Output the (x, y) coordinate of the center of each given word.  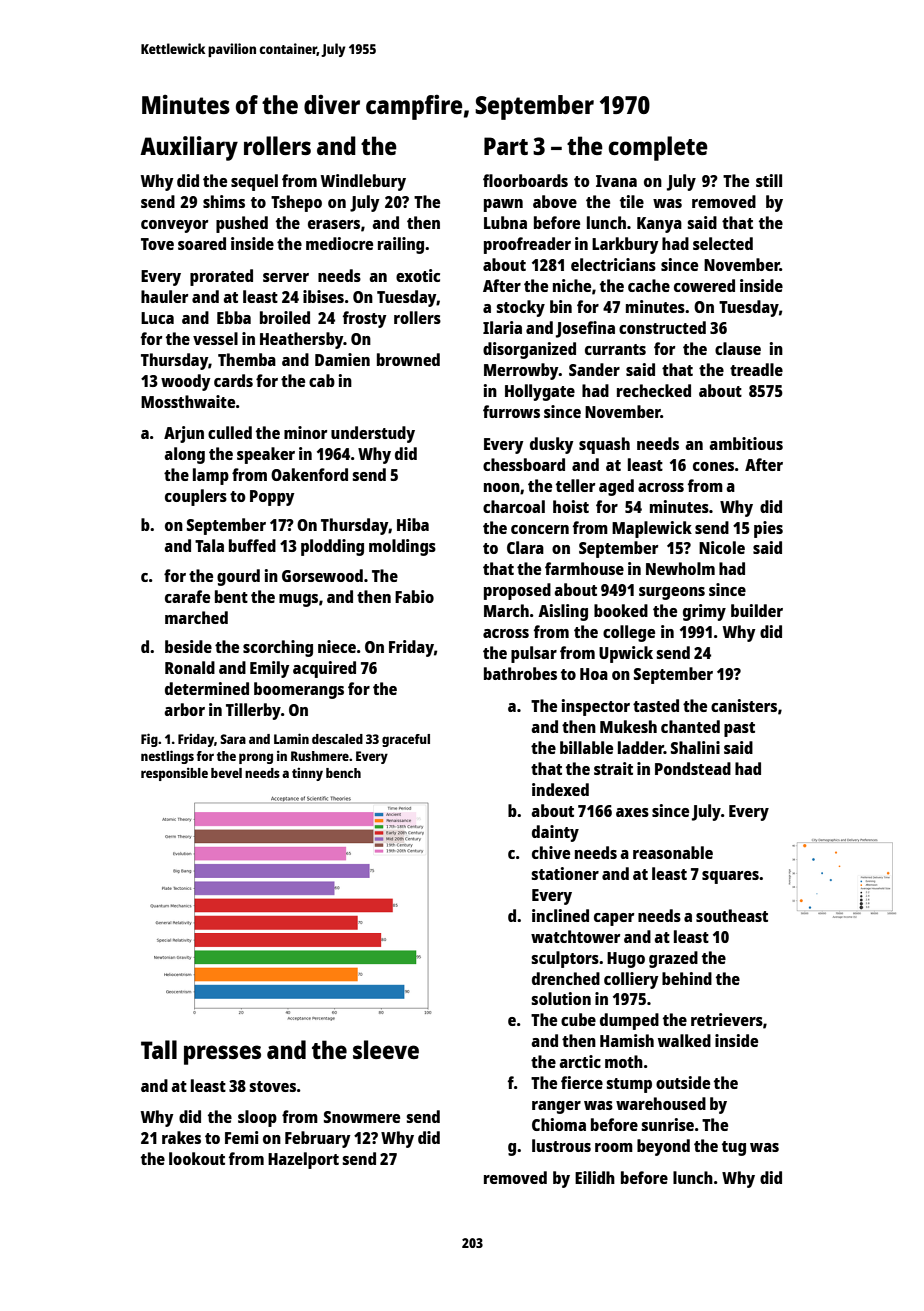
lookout (197, 1158)
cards (233, 380)
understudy (373, 434)
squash (604, 445)
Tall (159, 1049)
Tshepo (296, 203)
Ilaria (502, 327)
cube (578, 1019)
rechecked (654, 390)
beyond (663, 1147)
